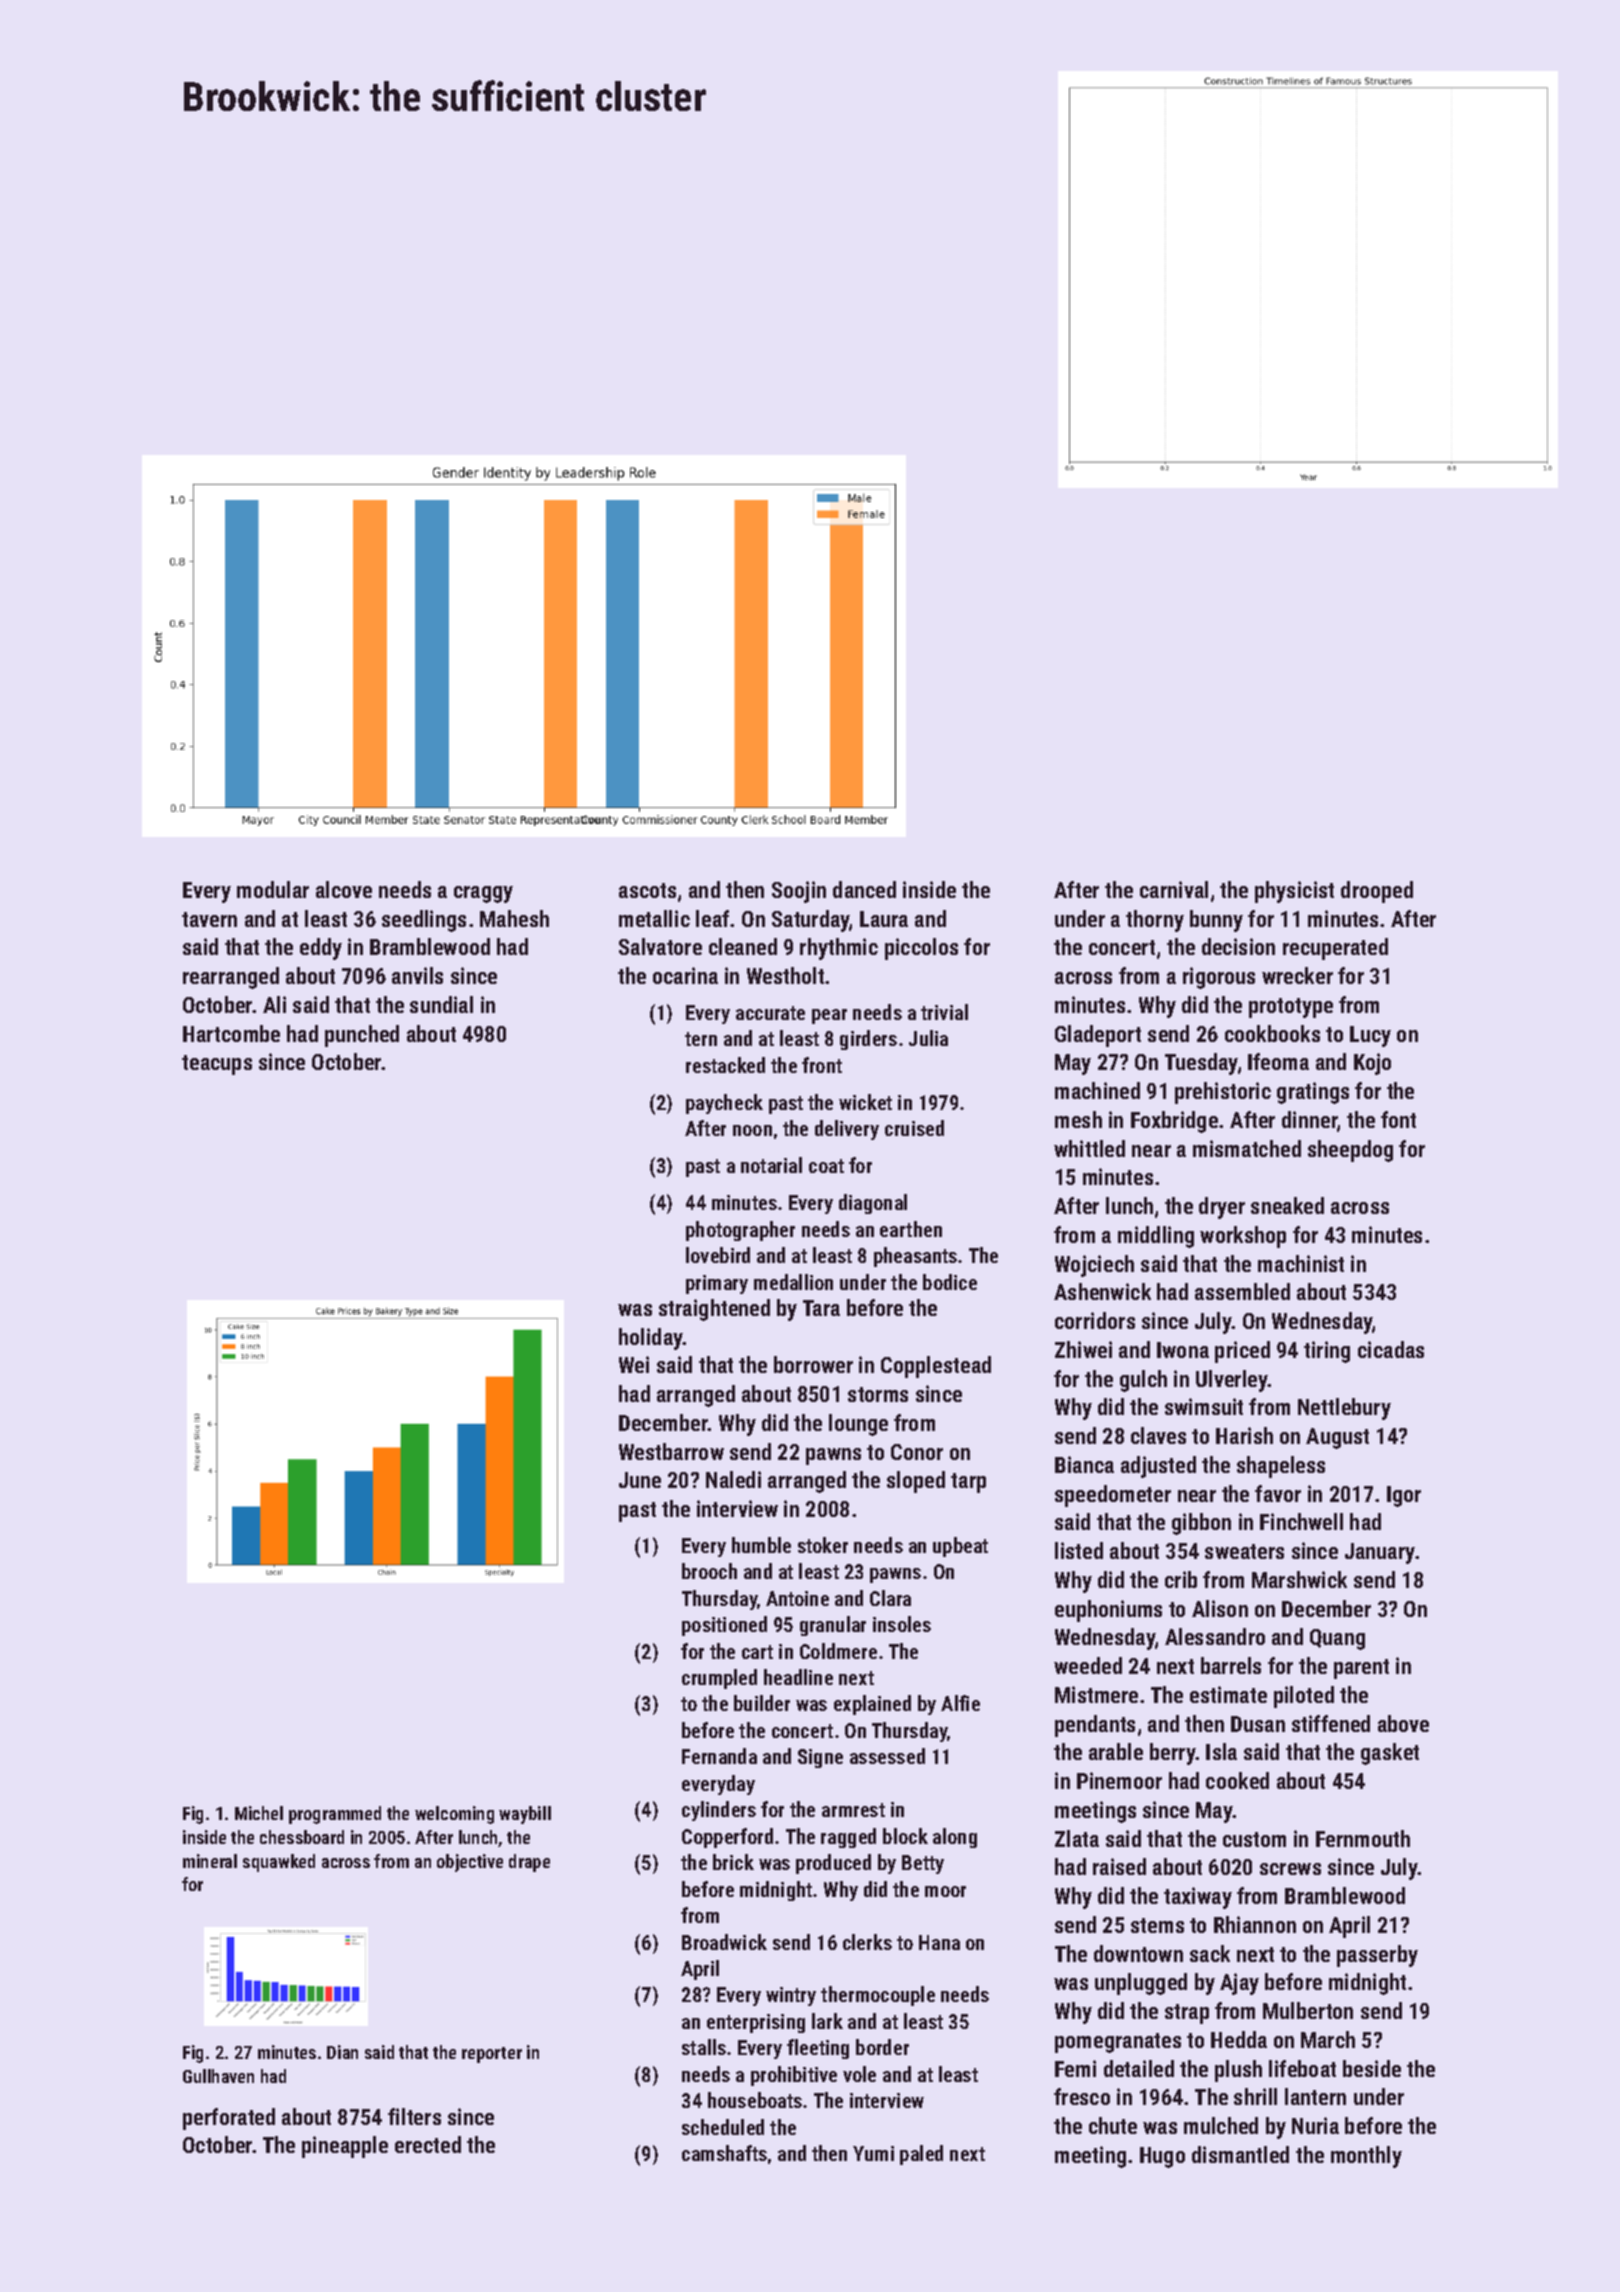  What do you see at coordinates (873, 2153) in the page?
I see `Yumi` at bounding box center [873, 2153].
